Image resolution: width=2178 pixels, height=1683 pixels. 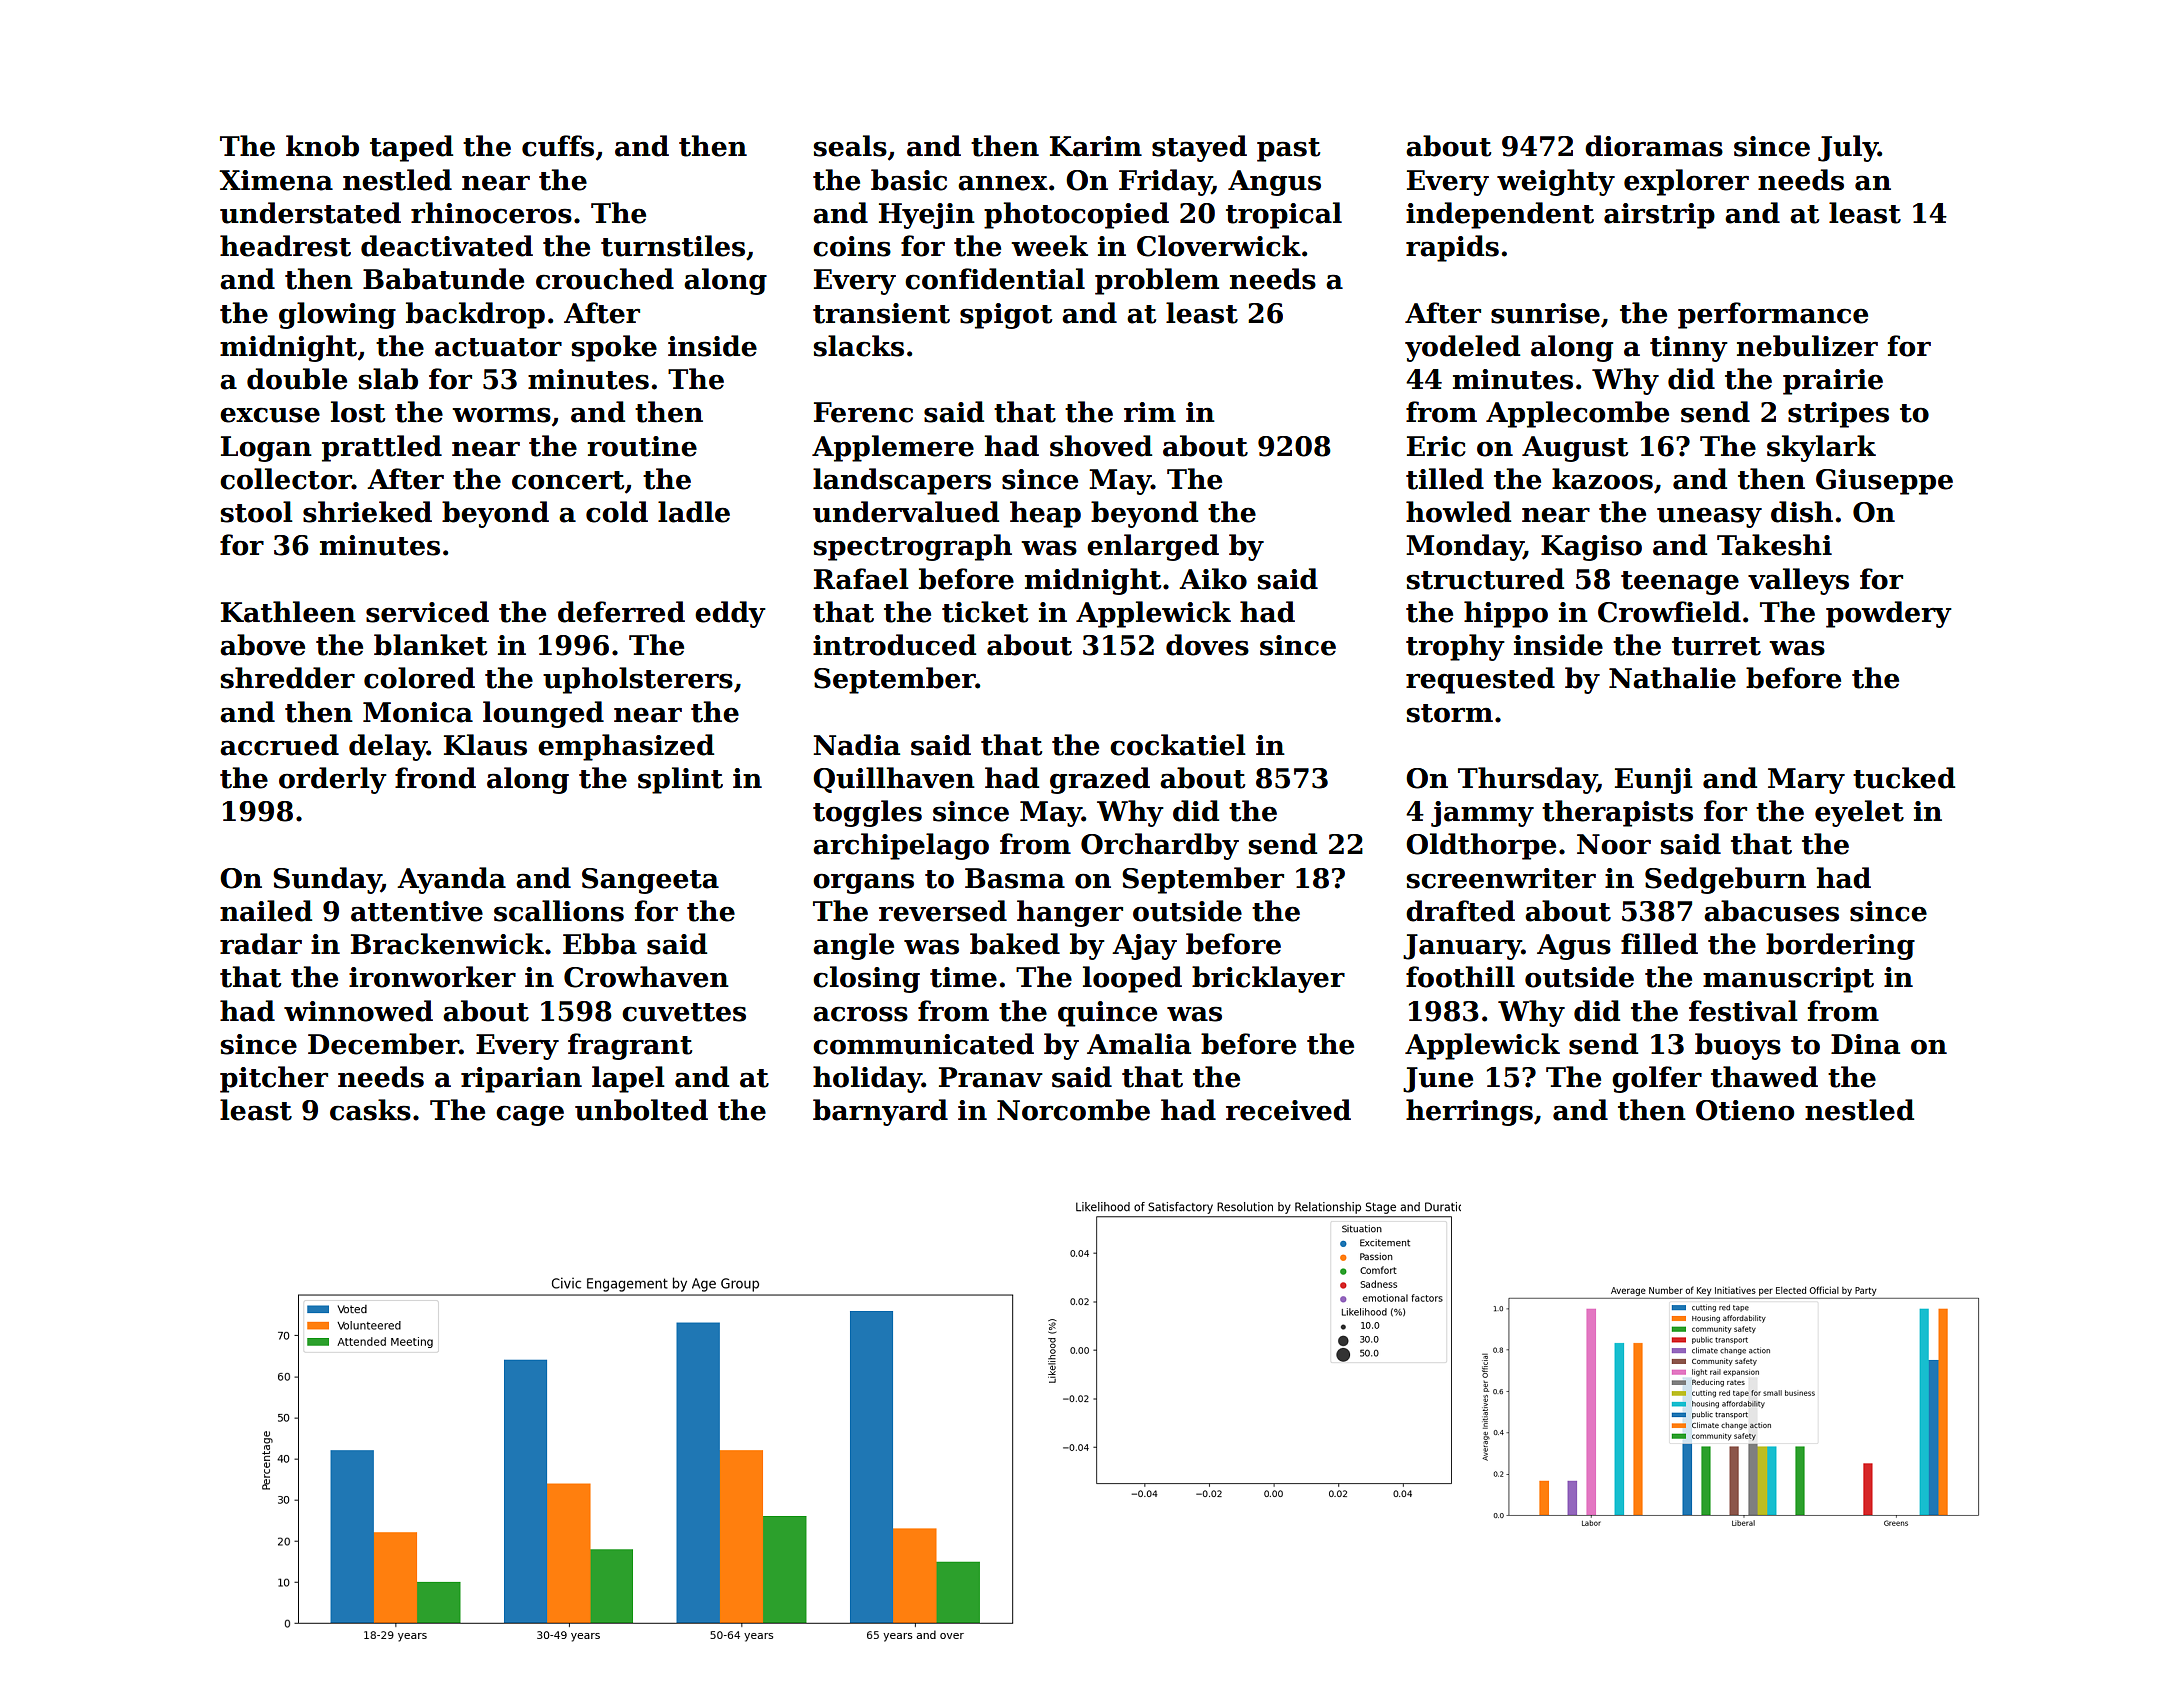 I want to click on nebulizer, so click(x=1807, y=346).
